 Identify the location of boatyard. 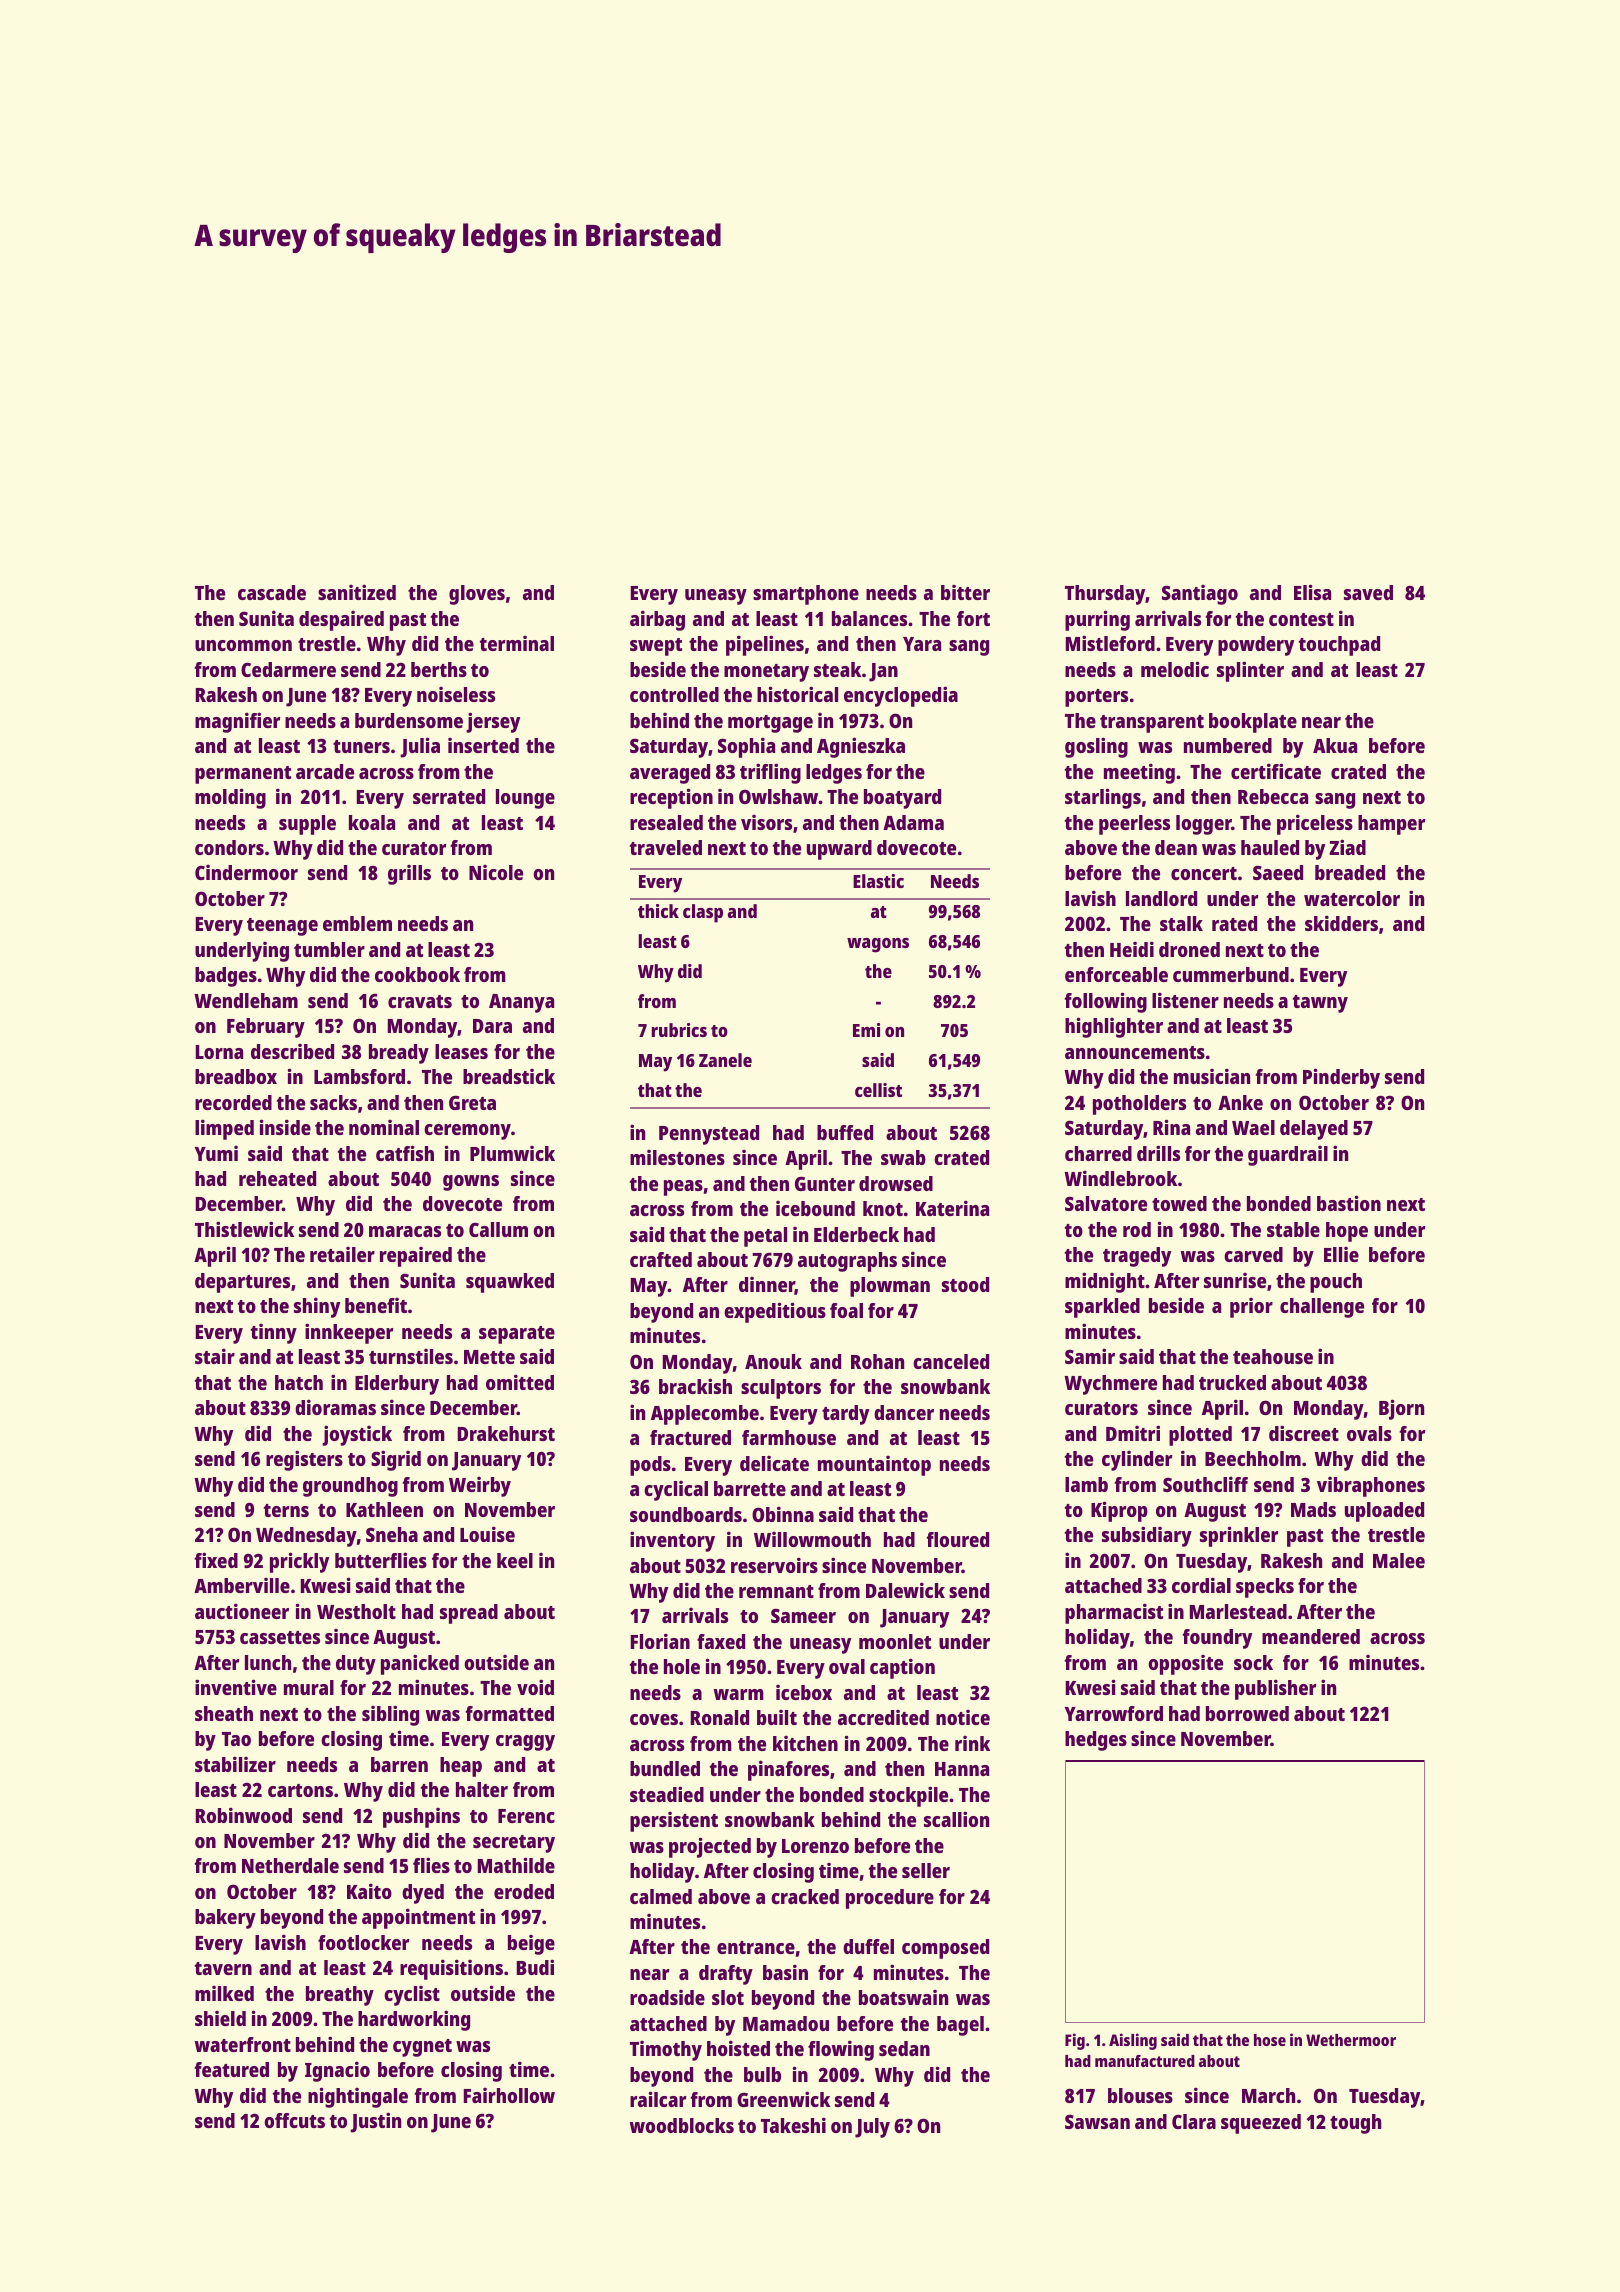
(902, 799).
